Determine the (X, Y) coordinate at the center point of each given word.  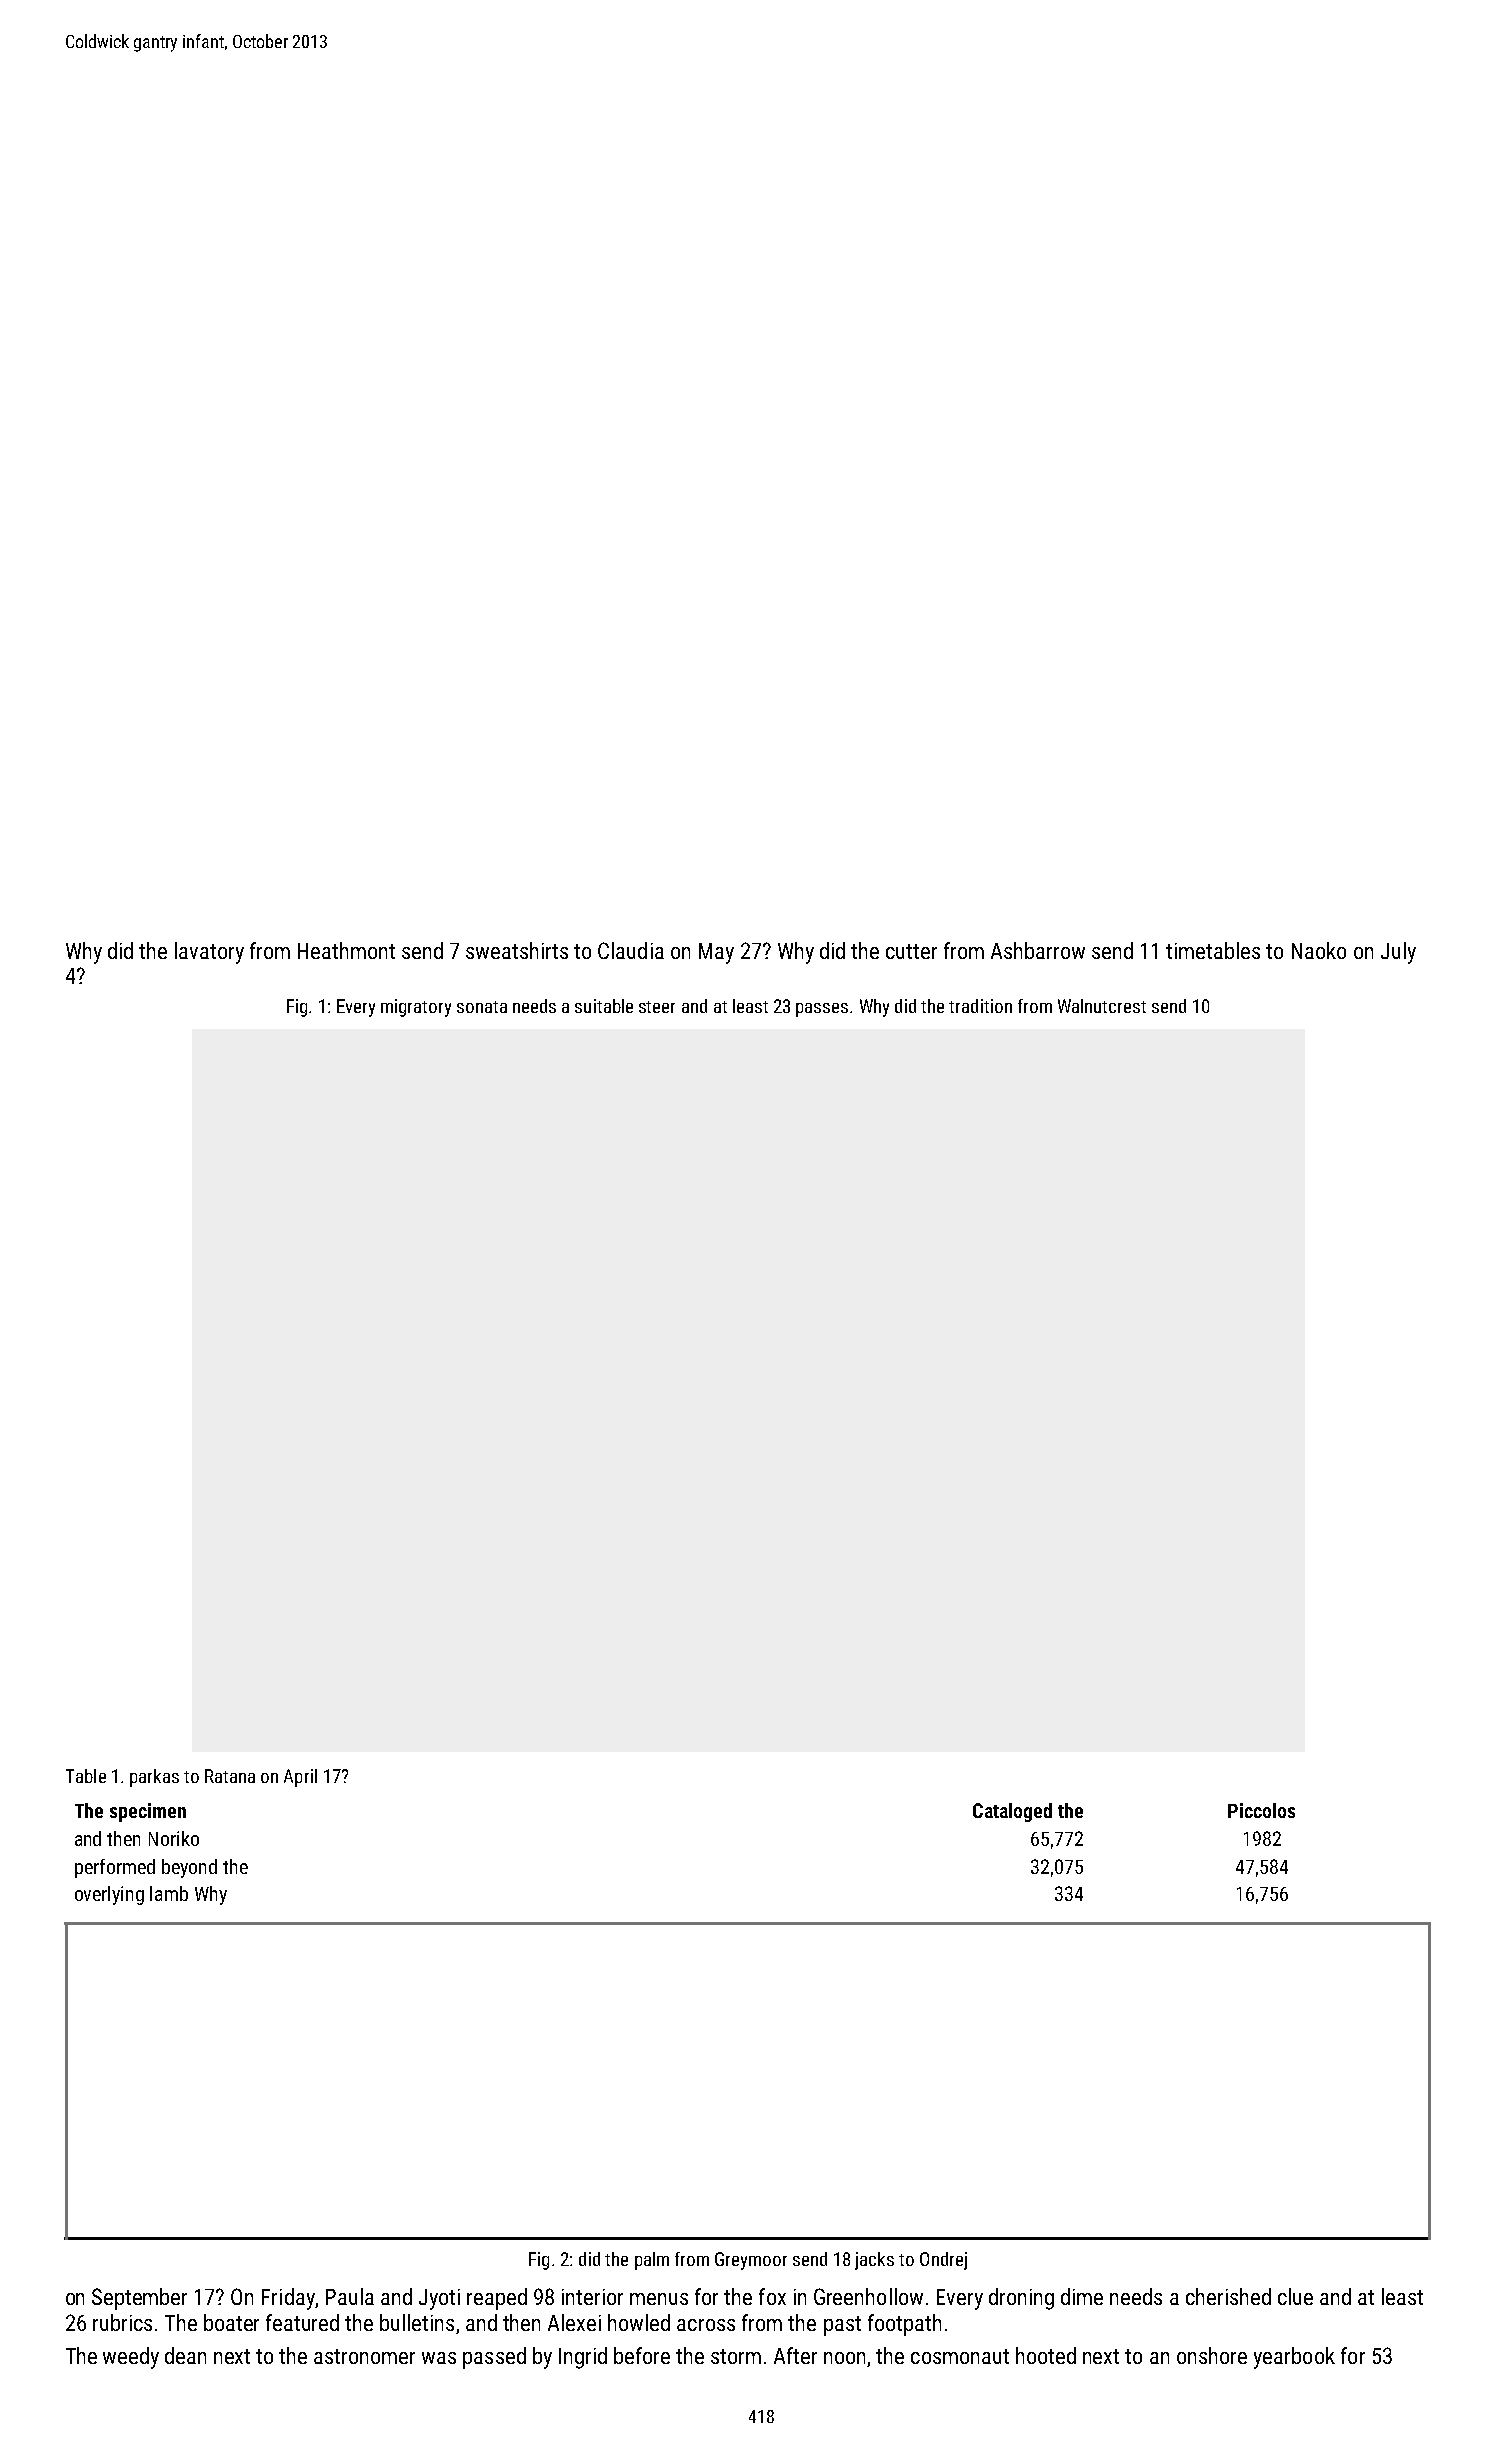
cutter (911, 951)
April (300, 1778)
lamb (169, 1893)
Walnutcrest (1102, 1006)
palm (652, 2261)
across (706, 2325)
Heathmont (346, 950)
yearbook (1294, 2358)
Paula (350, 2296)
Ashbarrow (1038, 950)
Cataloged (1012, 1812)
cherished (1228, 2296)
